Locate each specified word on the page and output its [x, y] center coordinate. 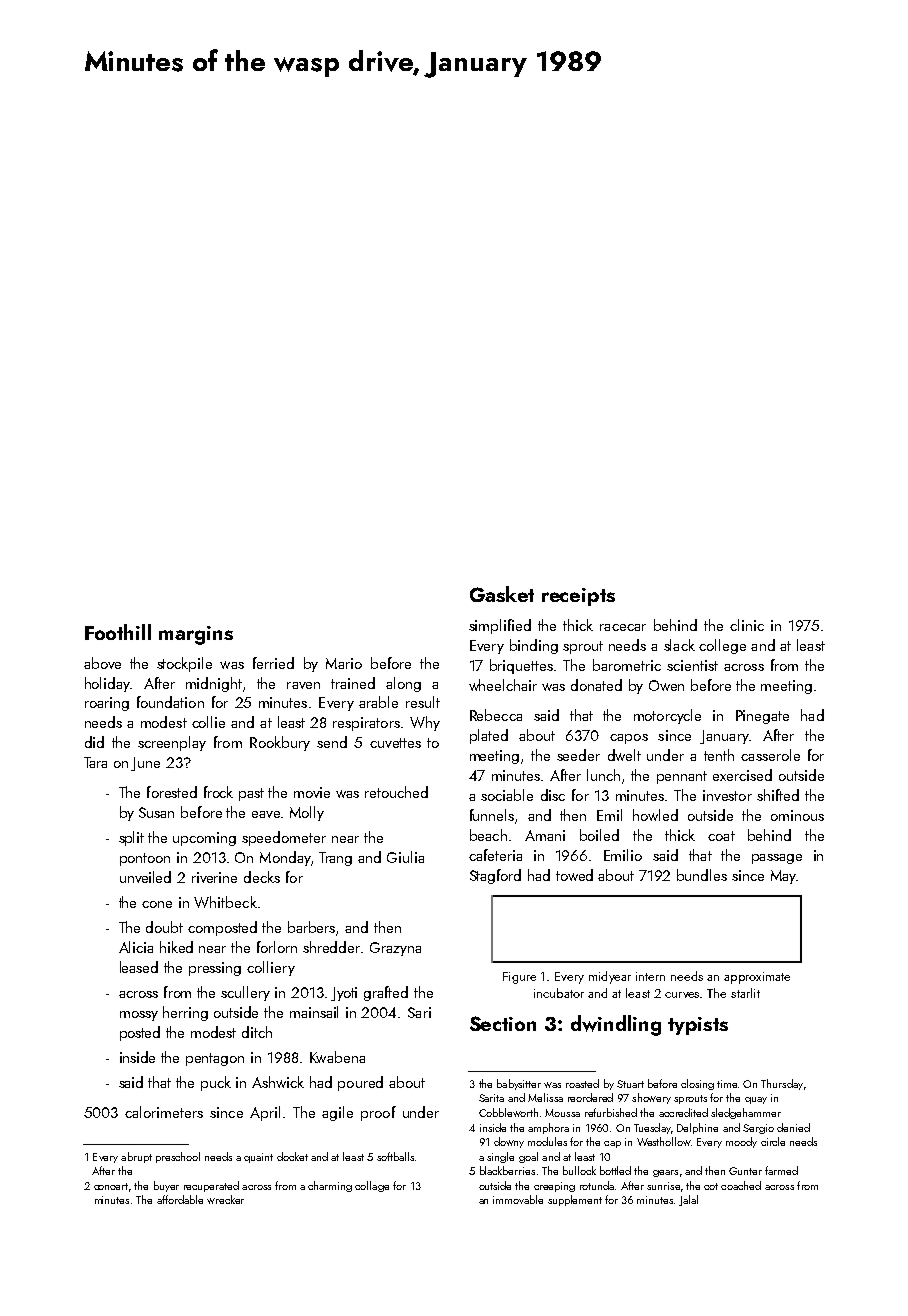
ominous [797, 815]
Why [425, 723]
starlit [745, 993]
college [722, 646]
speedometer [284, 838]
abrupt [136, 1157]
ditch [257, 1032]
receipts [578, 597]
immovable [518, 1199]
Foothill [118, 632]
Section [503, 1023]
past [251, 794]
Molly [307, 813]
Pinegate [762, 717]
